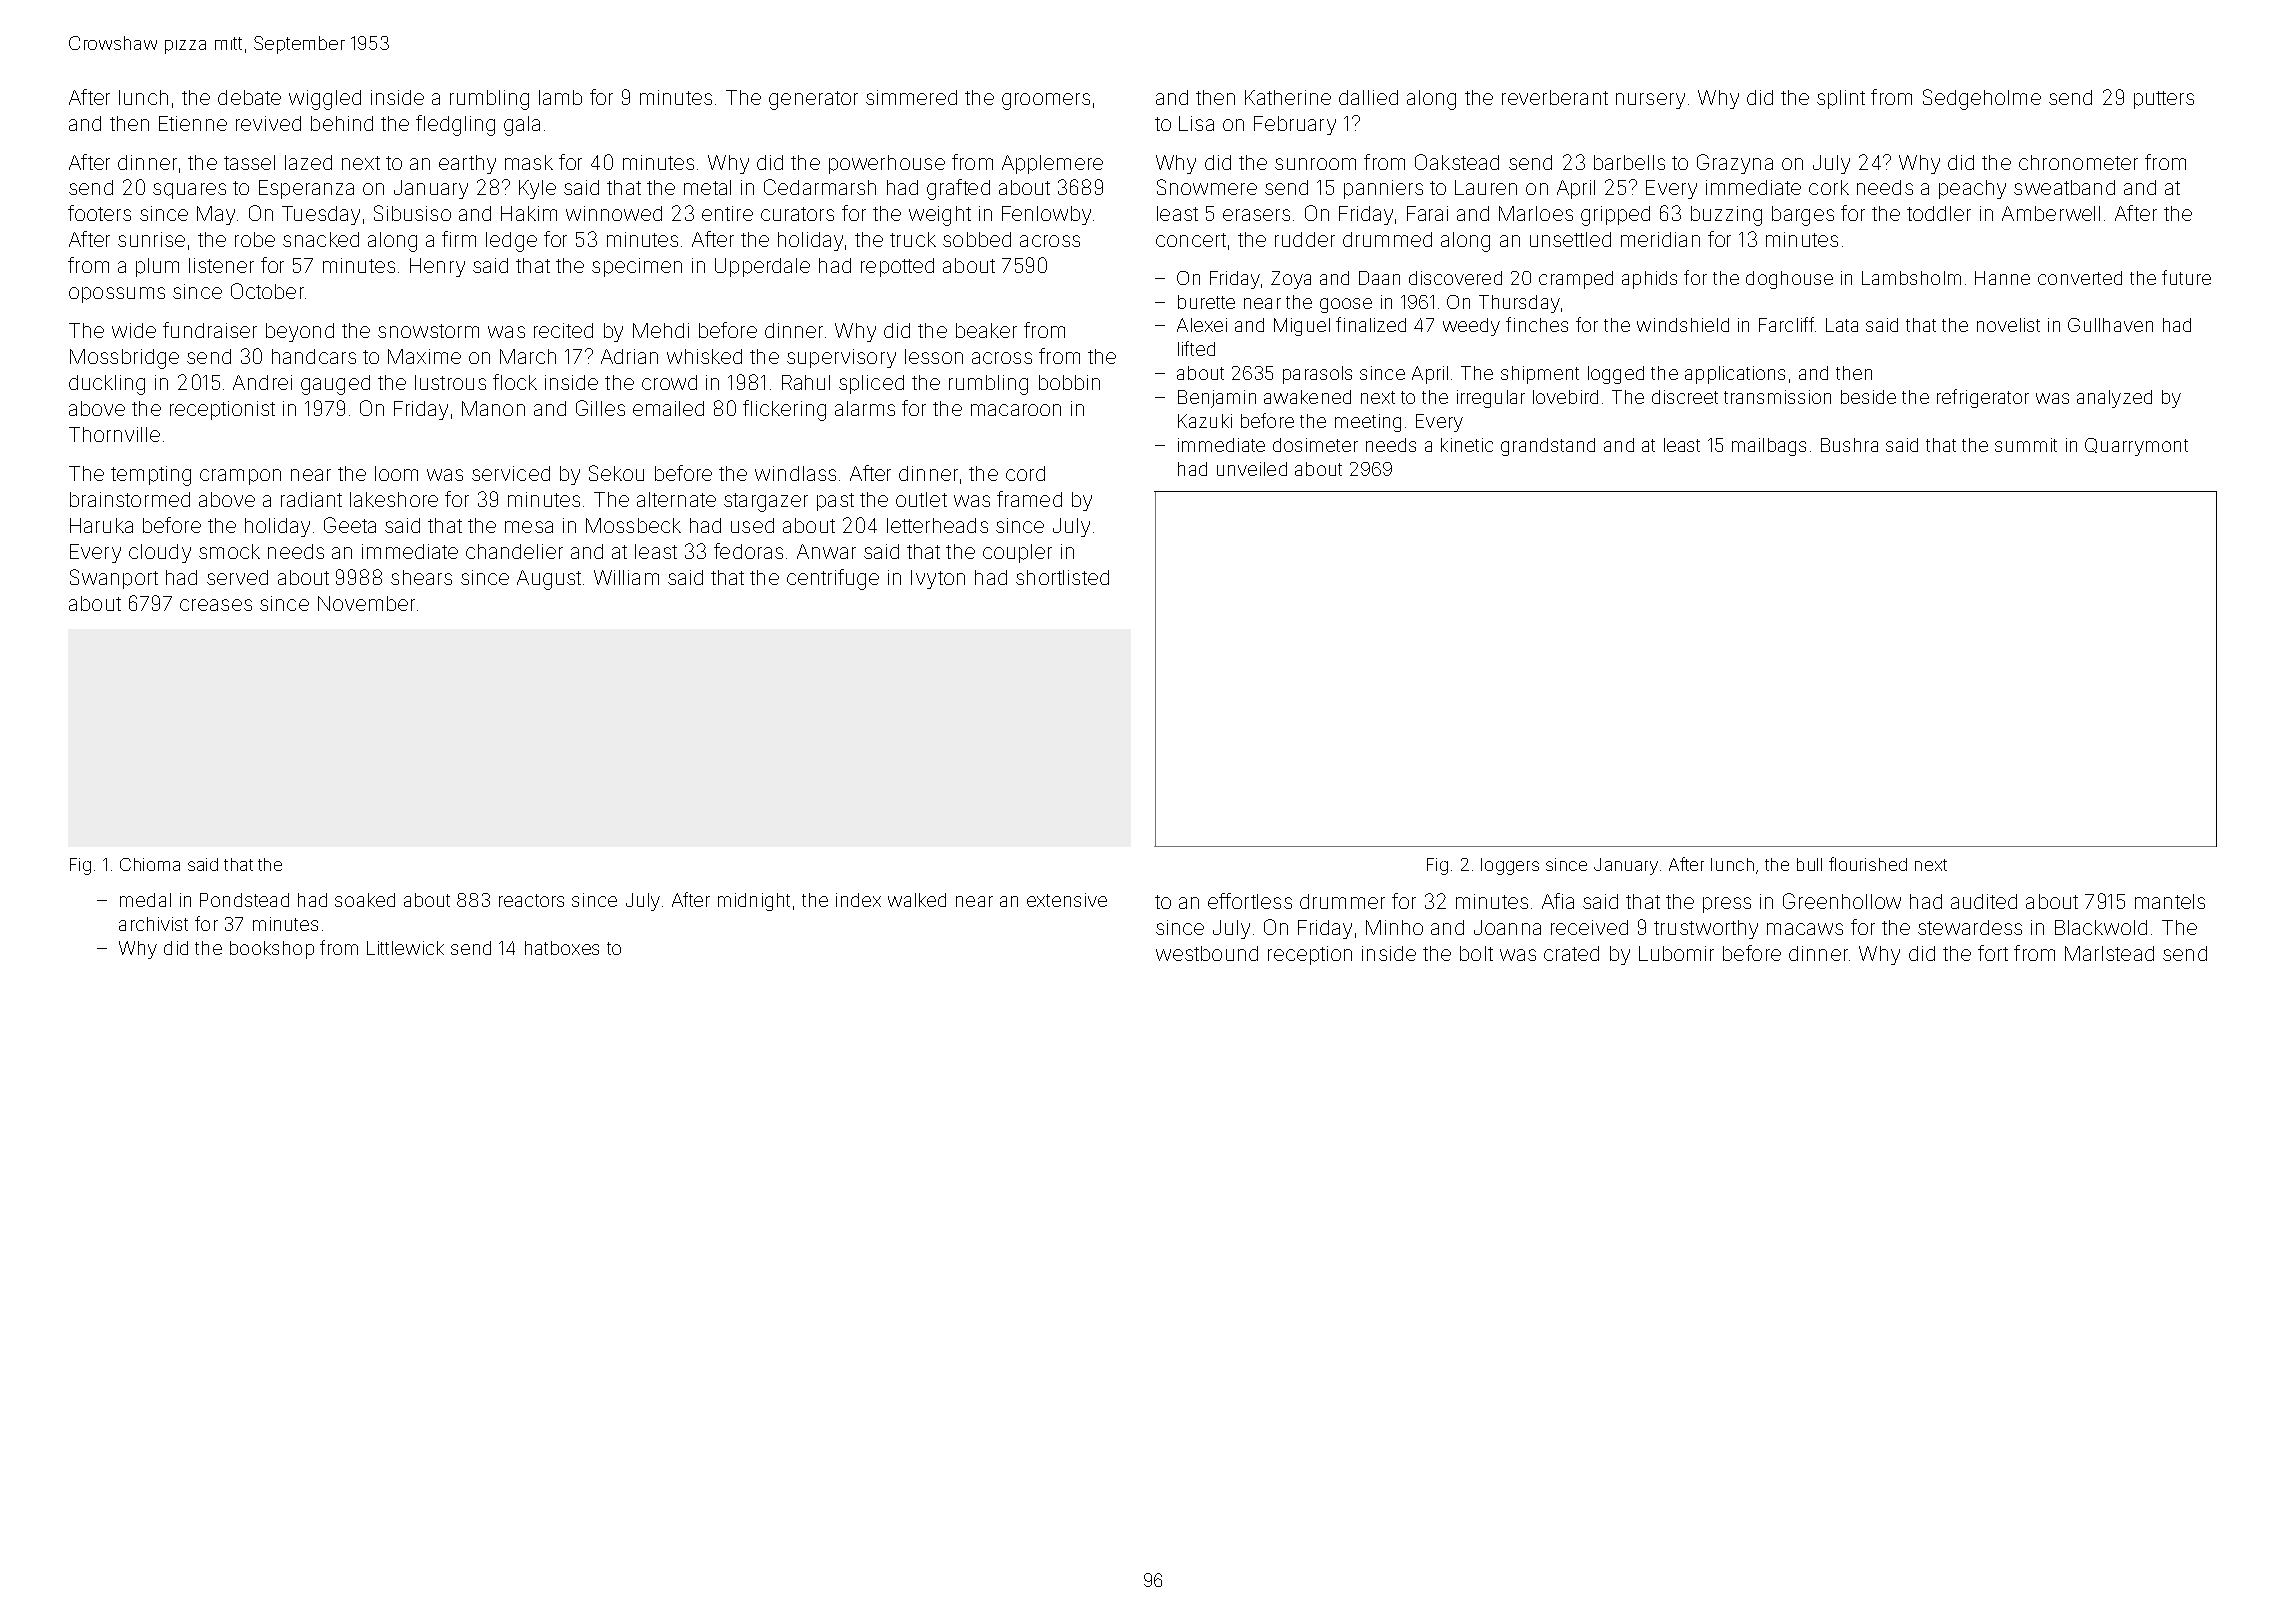  Describe the element at coordinates (1868, 864) in the document. I see `flourished` at that location.
